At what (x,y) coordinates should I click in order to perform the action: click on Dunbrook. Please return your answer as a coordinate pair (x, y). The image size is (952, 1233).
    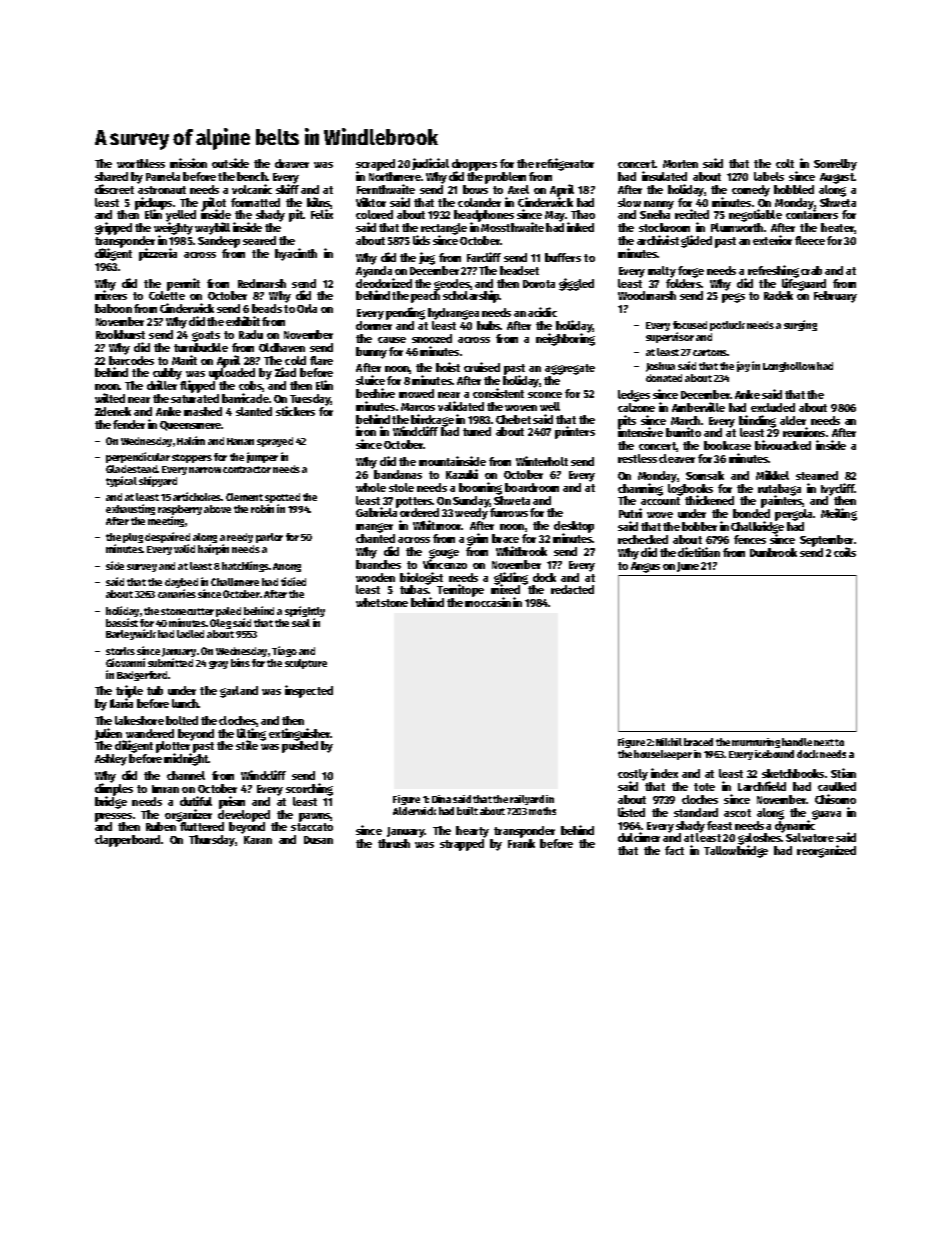
    Looking at the image, I should click on (773, 552).
